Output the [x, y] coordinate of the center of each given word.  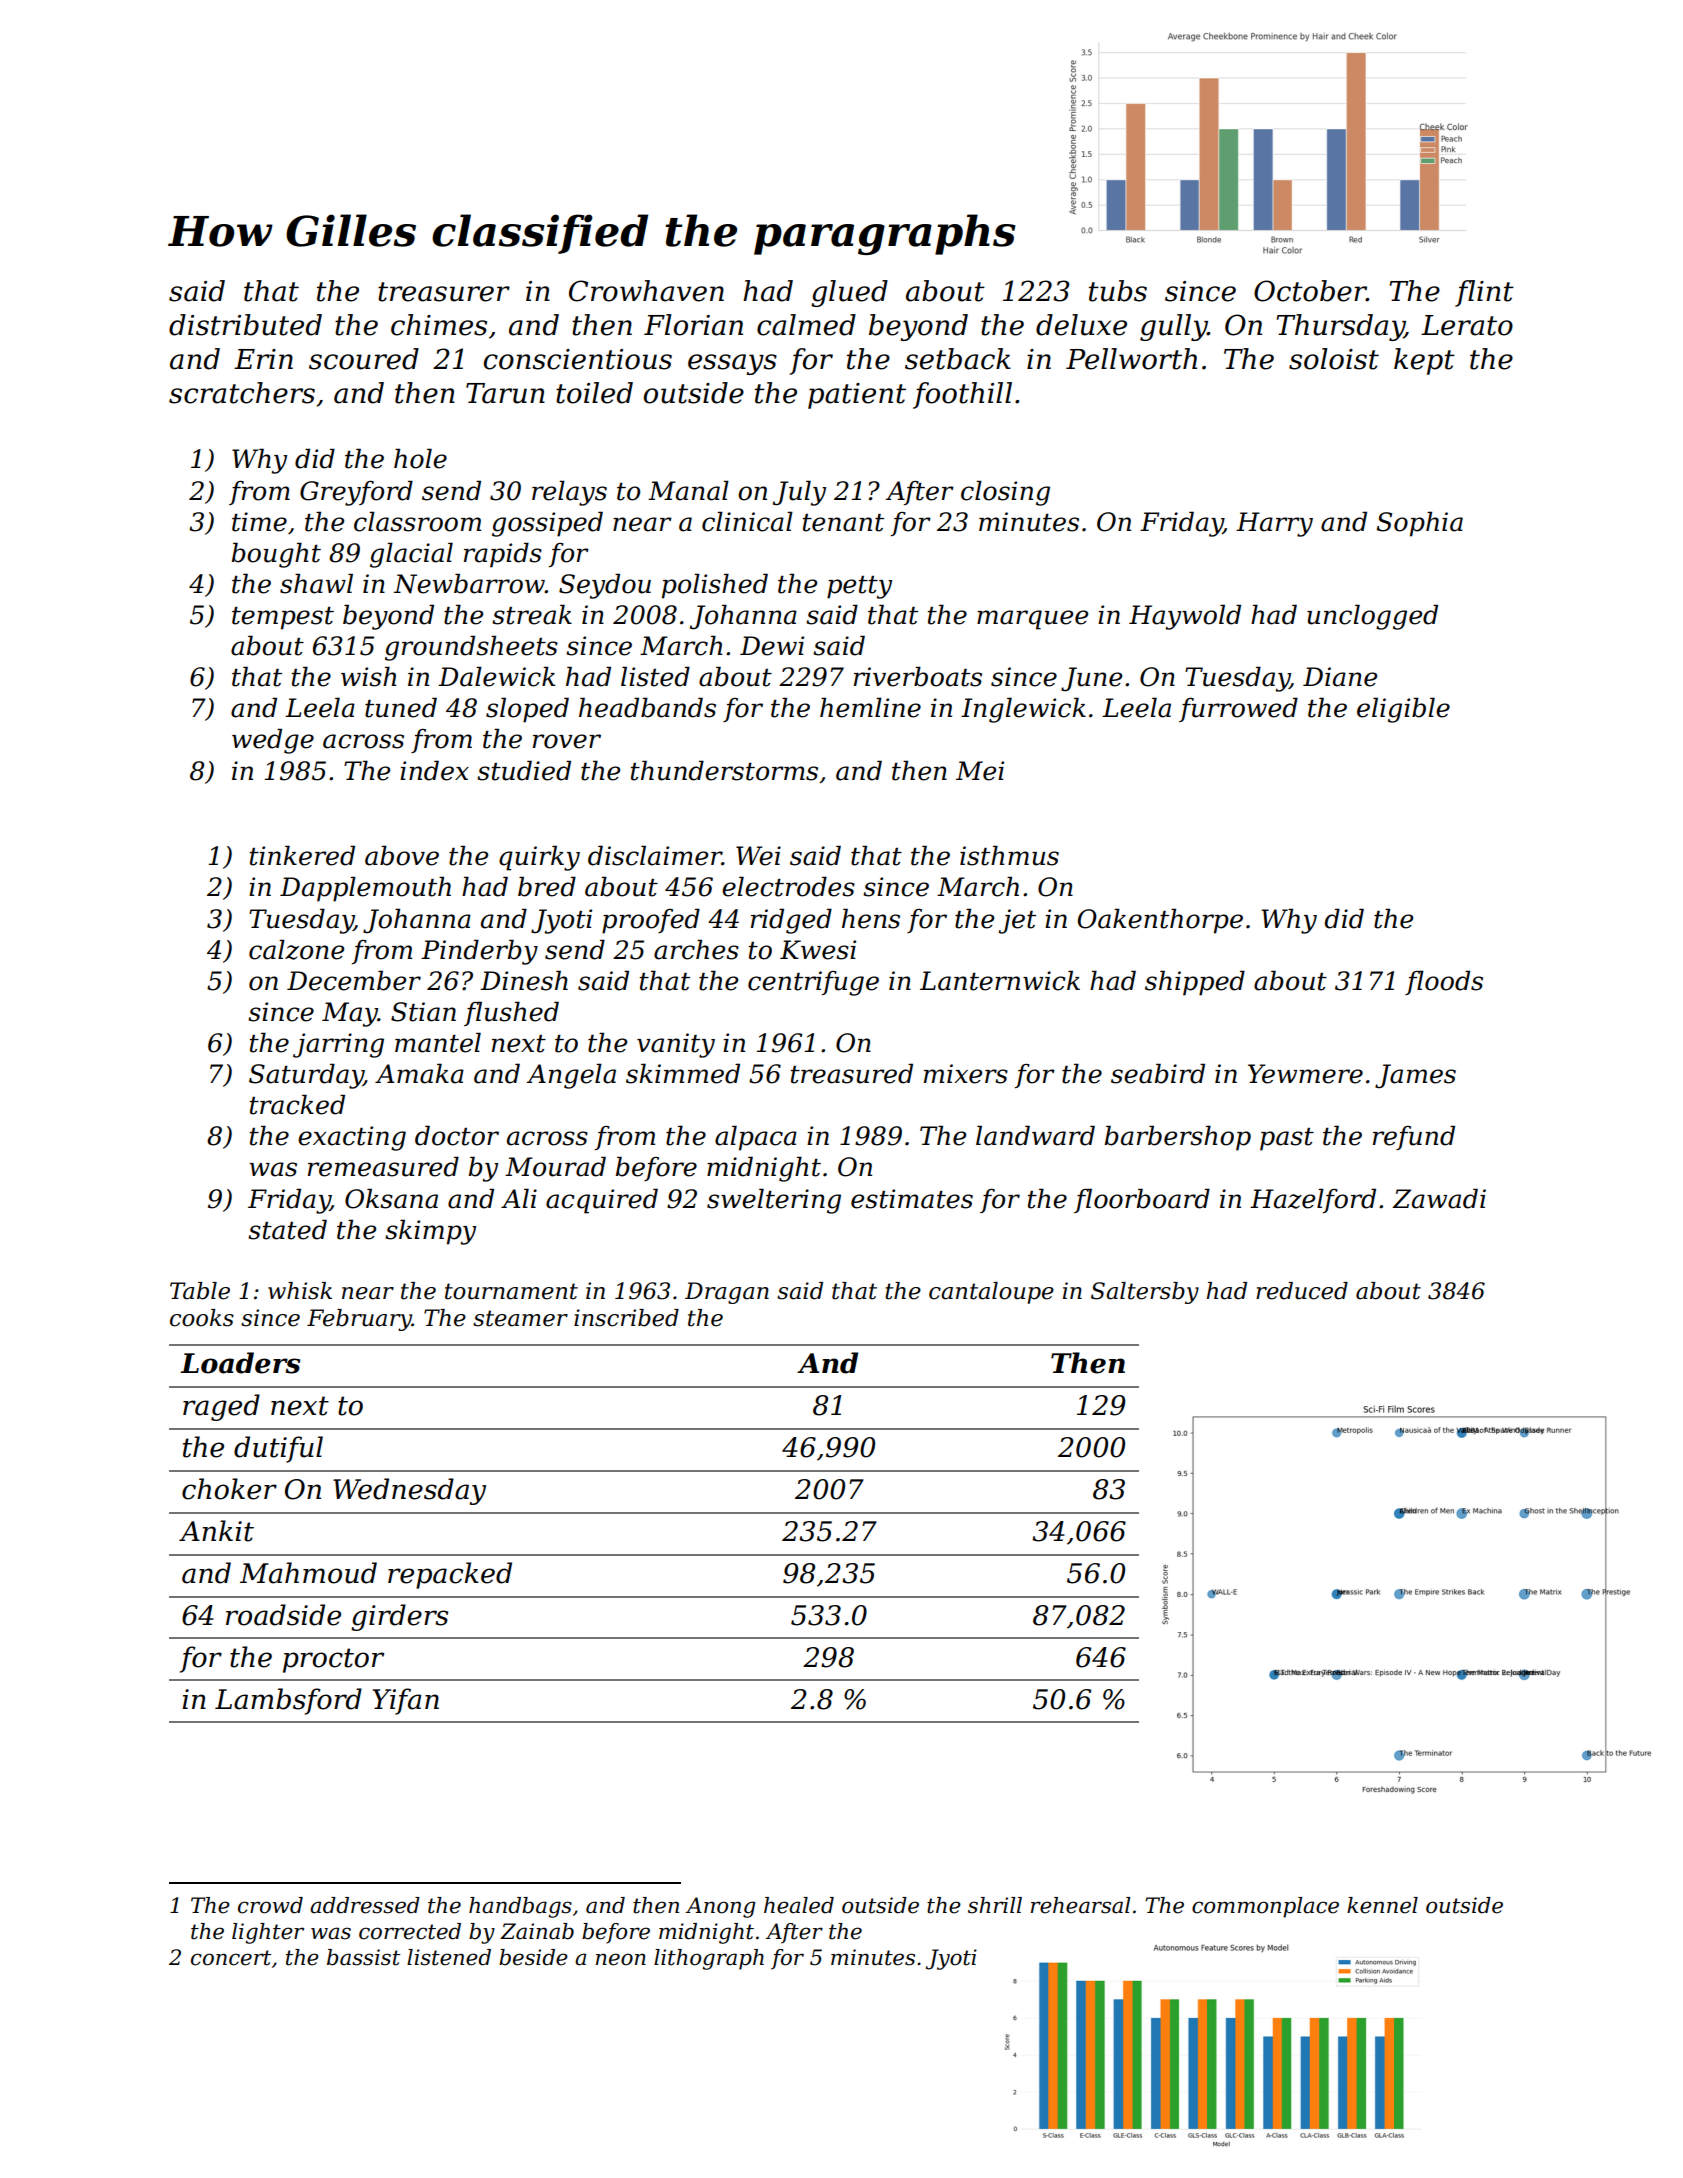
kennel [1382, 1905]
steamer [520, 1318]
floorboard [1142, 1200]
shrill [995, 1905]
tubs [1118, 291]
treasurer [444, 292]
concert [231, 1958]
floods [1444, 982]
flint [1484, 293]
